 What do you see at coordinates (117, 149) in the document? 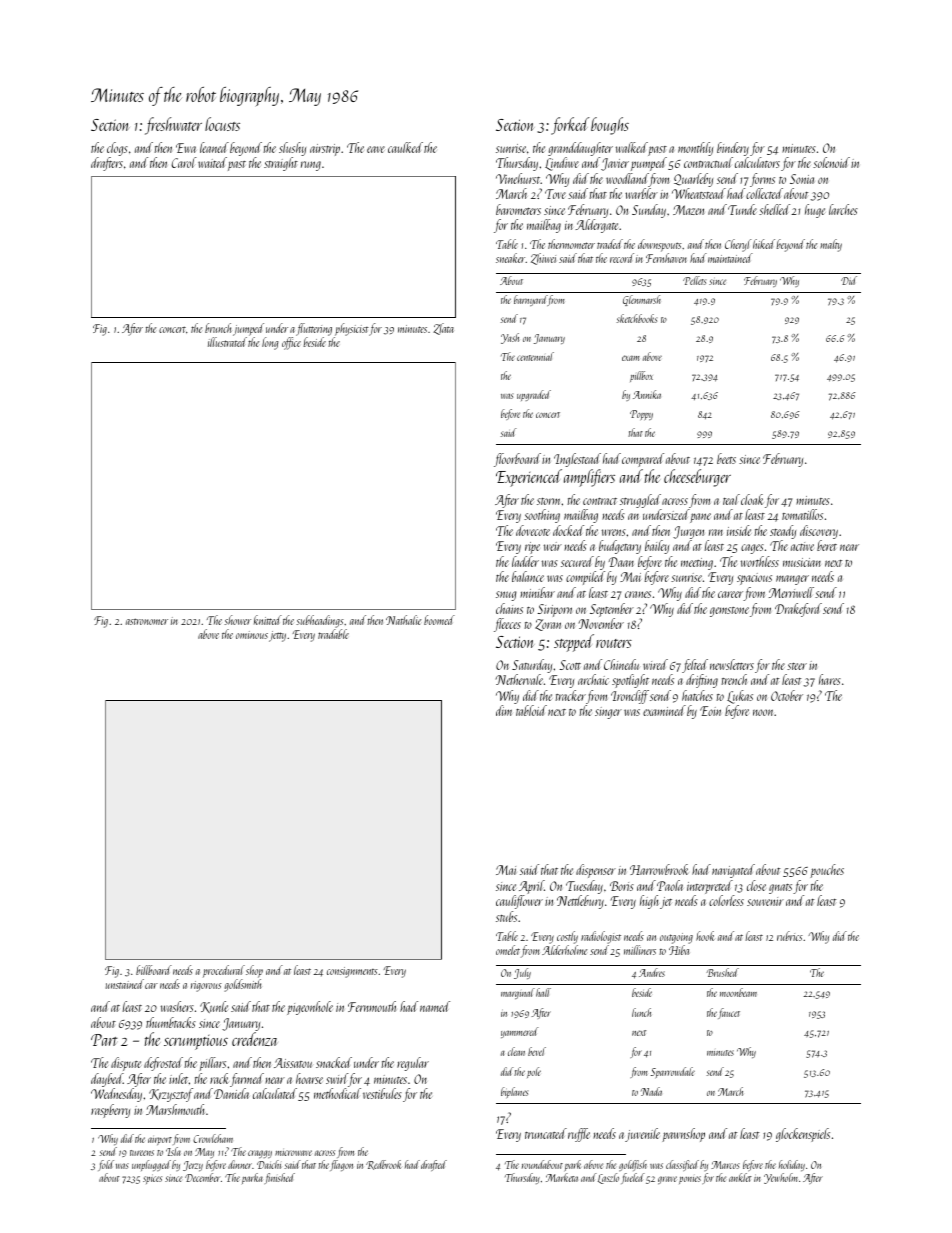
I see `clogs` at bounding box center [117, 149].
